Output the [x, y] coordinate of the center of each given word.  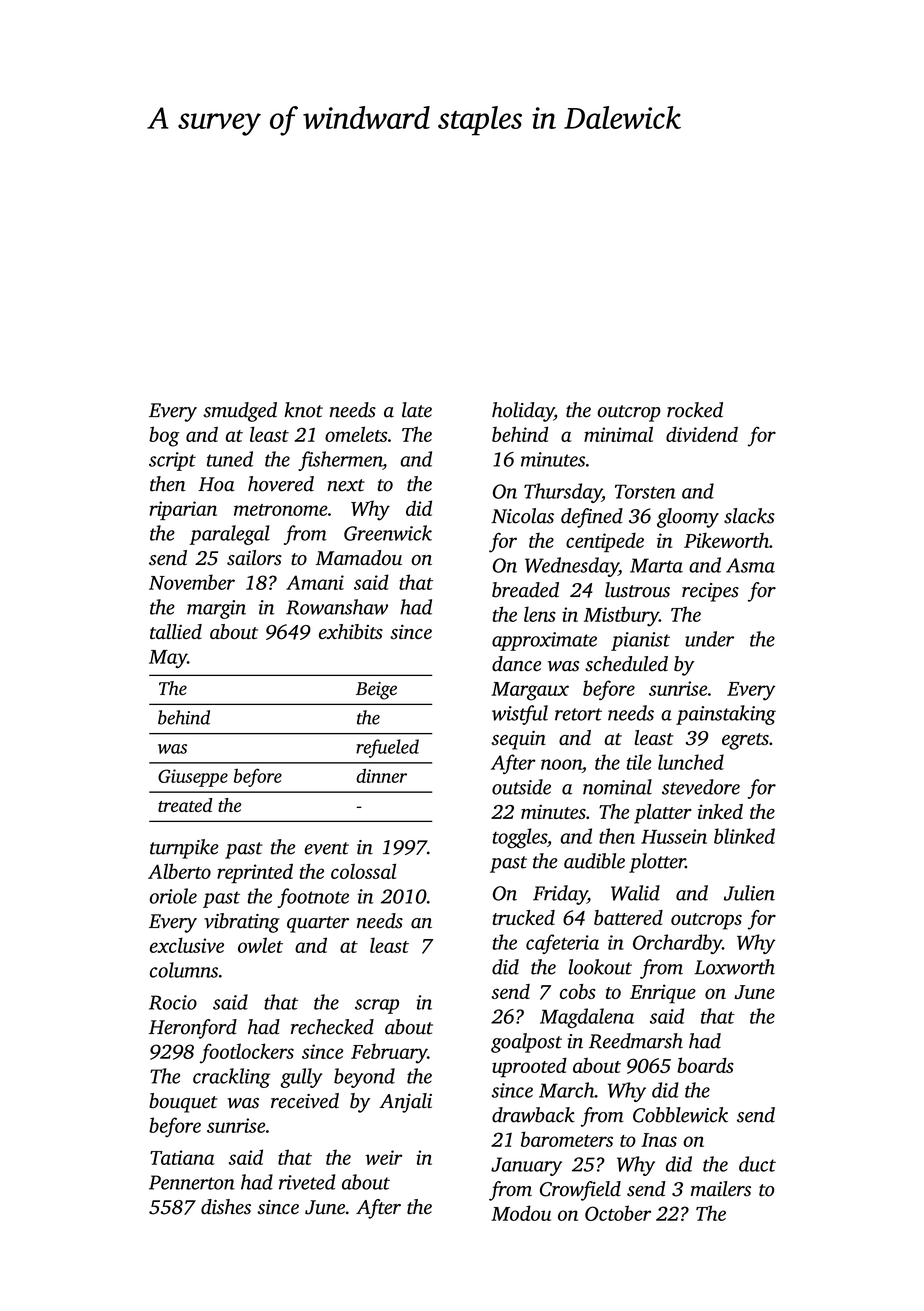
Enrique [663, 994]
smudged [240, 412]
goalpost [526, 1043]
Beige [376, 691]
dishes [226, 1207]
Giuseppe [193, 778]
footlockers [247, 1053]
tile [639, 762]
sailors [254, 558]
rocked [695, 410]
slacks [749, 516]
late [417, 410]
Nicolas [522, 516]
